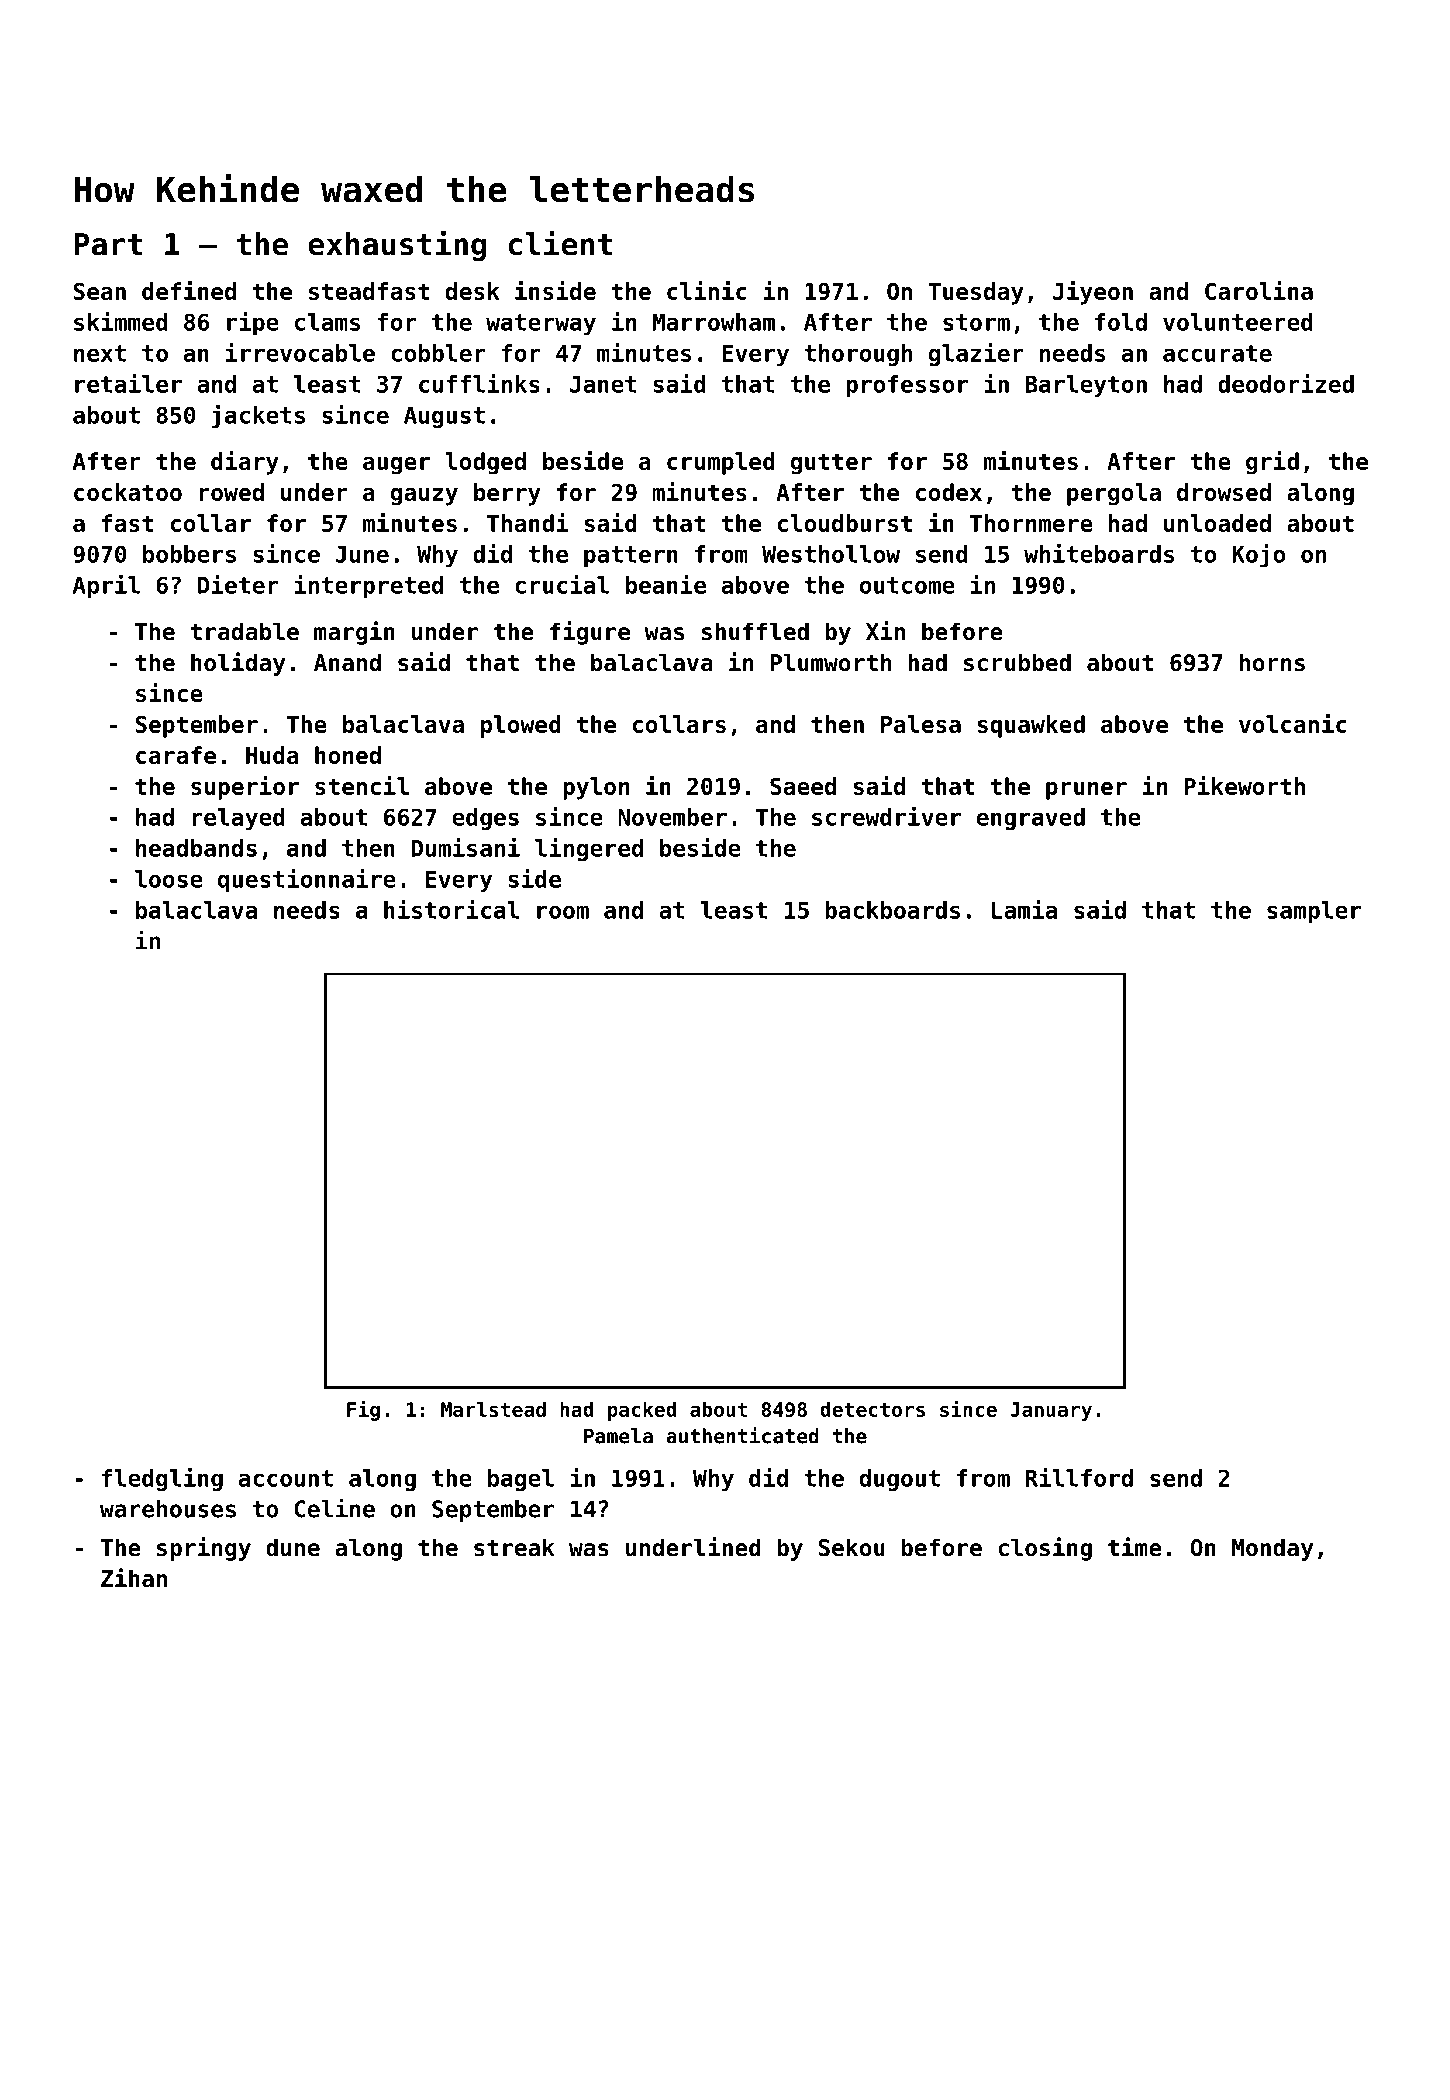  What do you see at coordinates (397, 245) in the image?
I see `exhausting` at bounding box center [397, 245].
